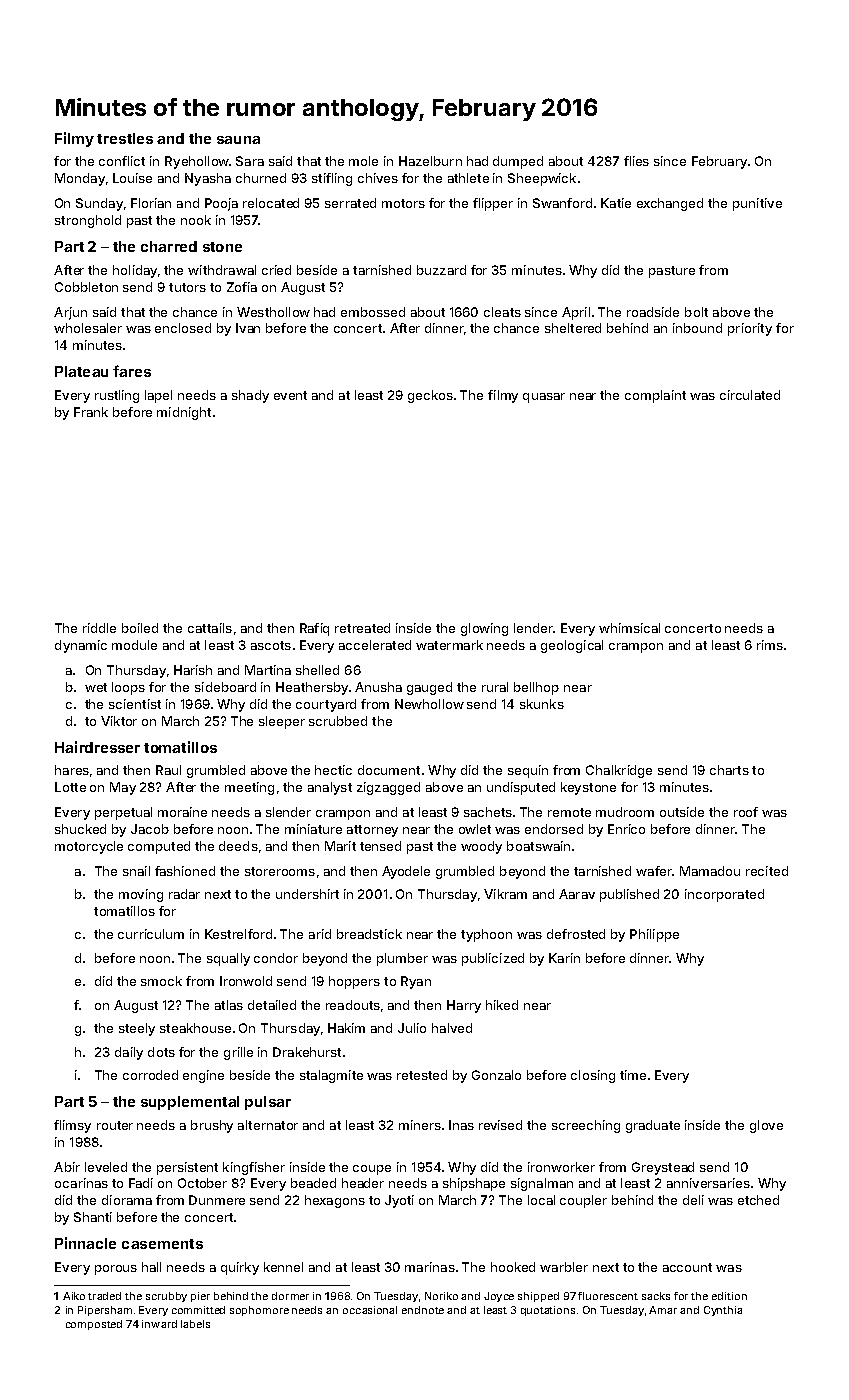 The width and height of the image is (849, 1400). What do you see at coordinates (518, 162) in the image?
I see `dumped` at bounding box center [518, 162].
